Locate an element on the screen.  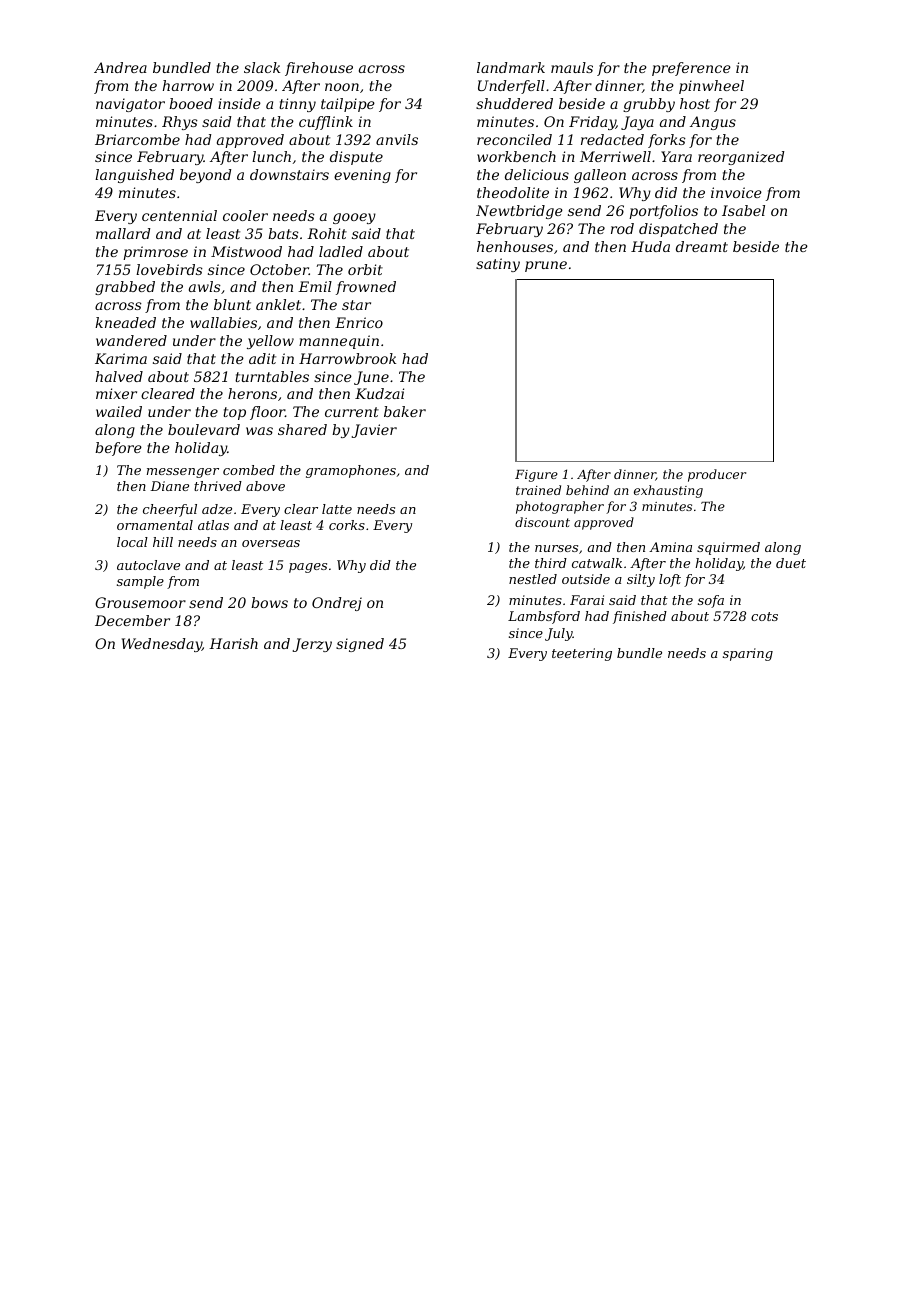
wailed is located at coordinates (119, 411).
